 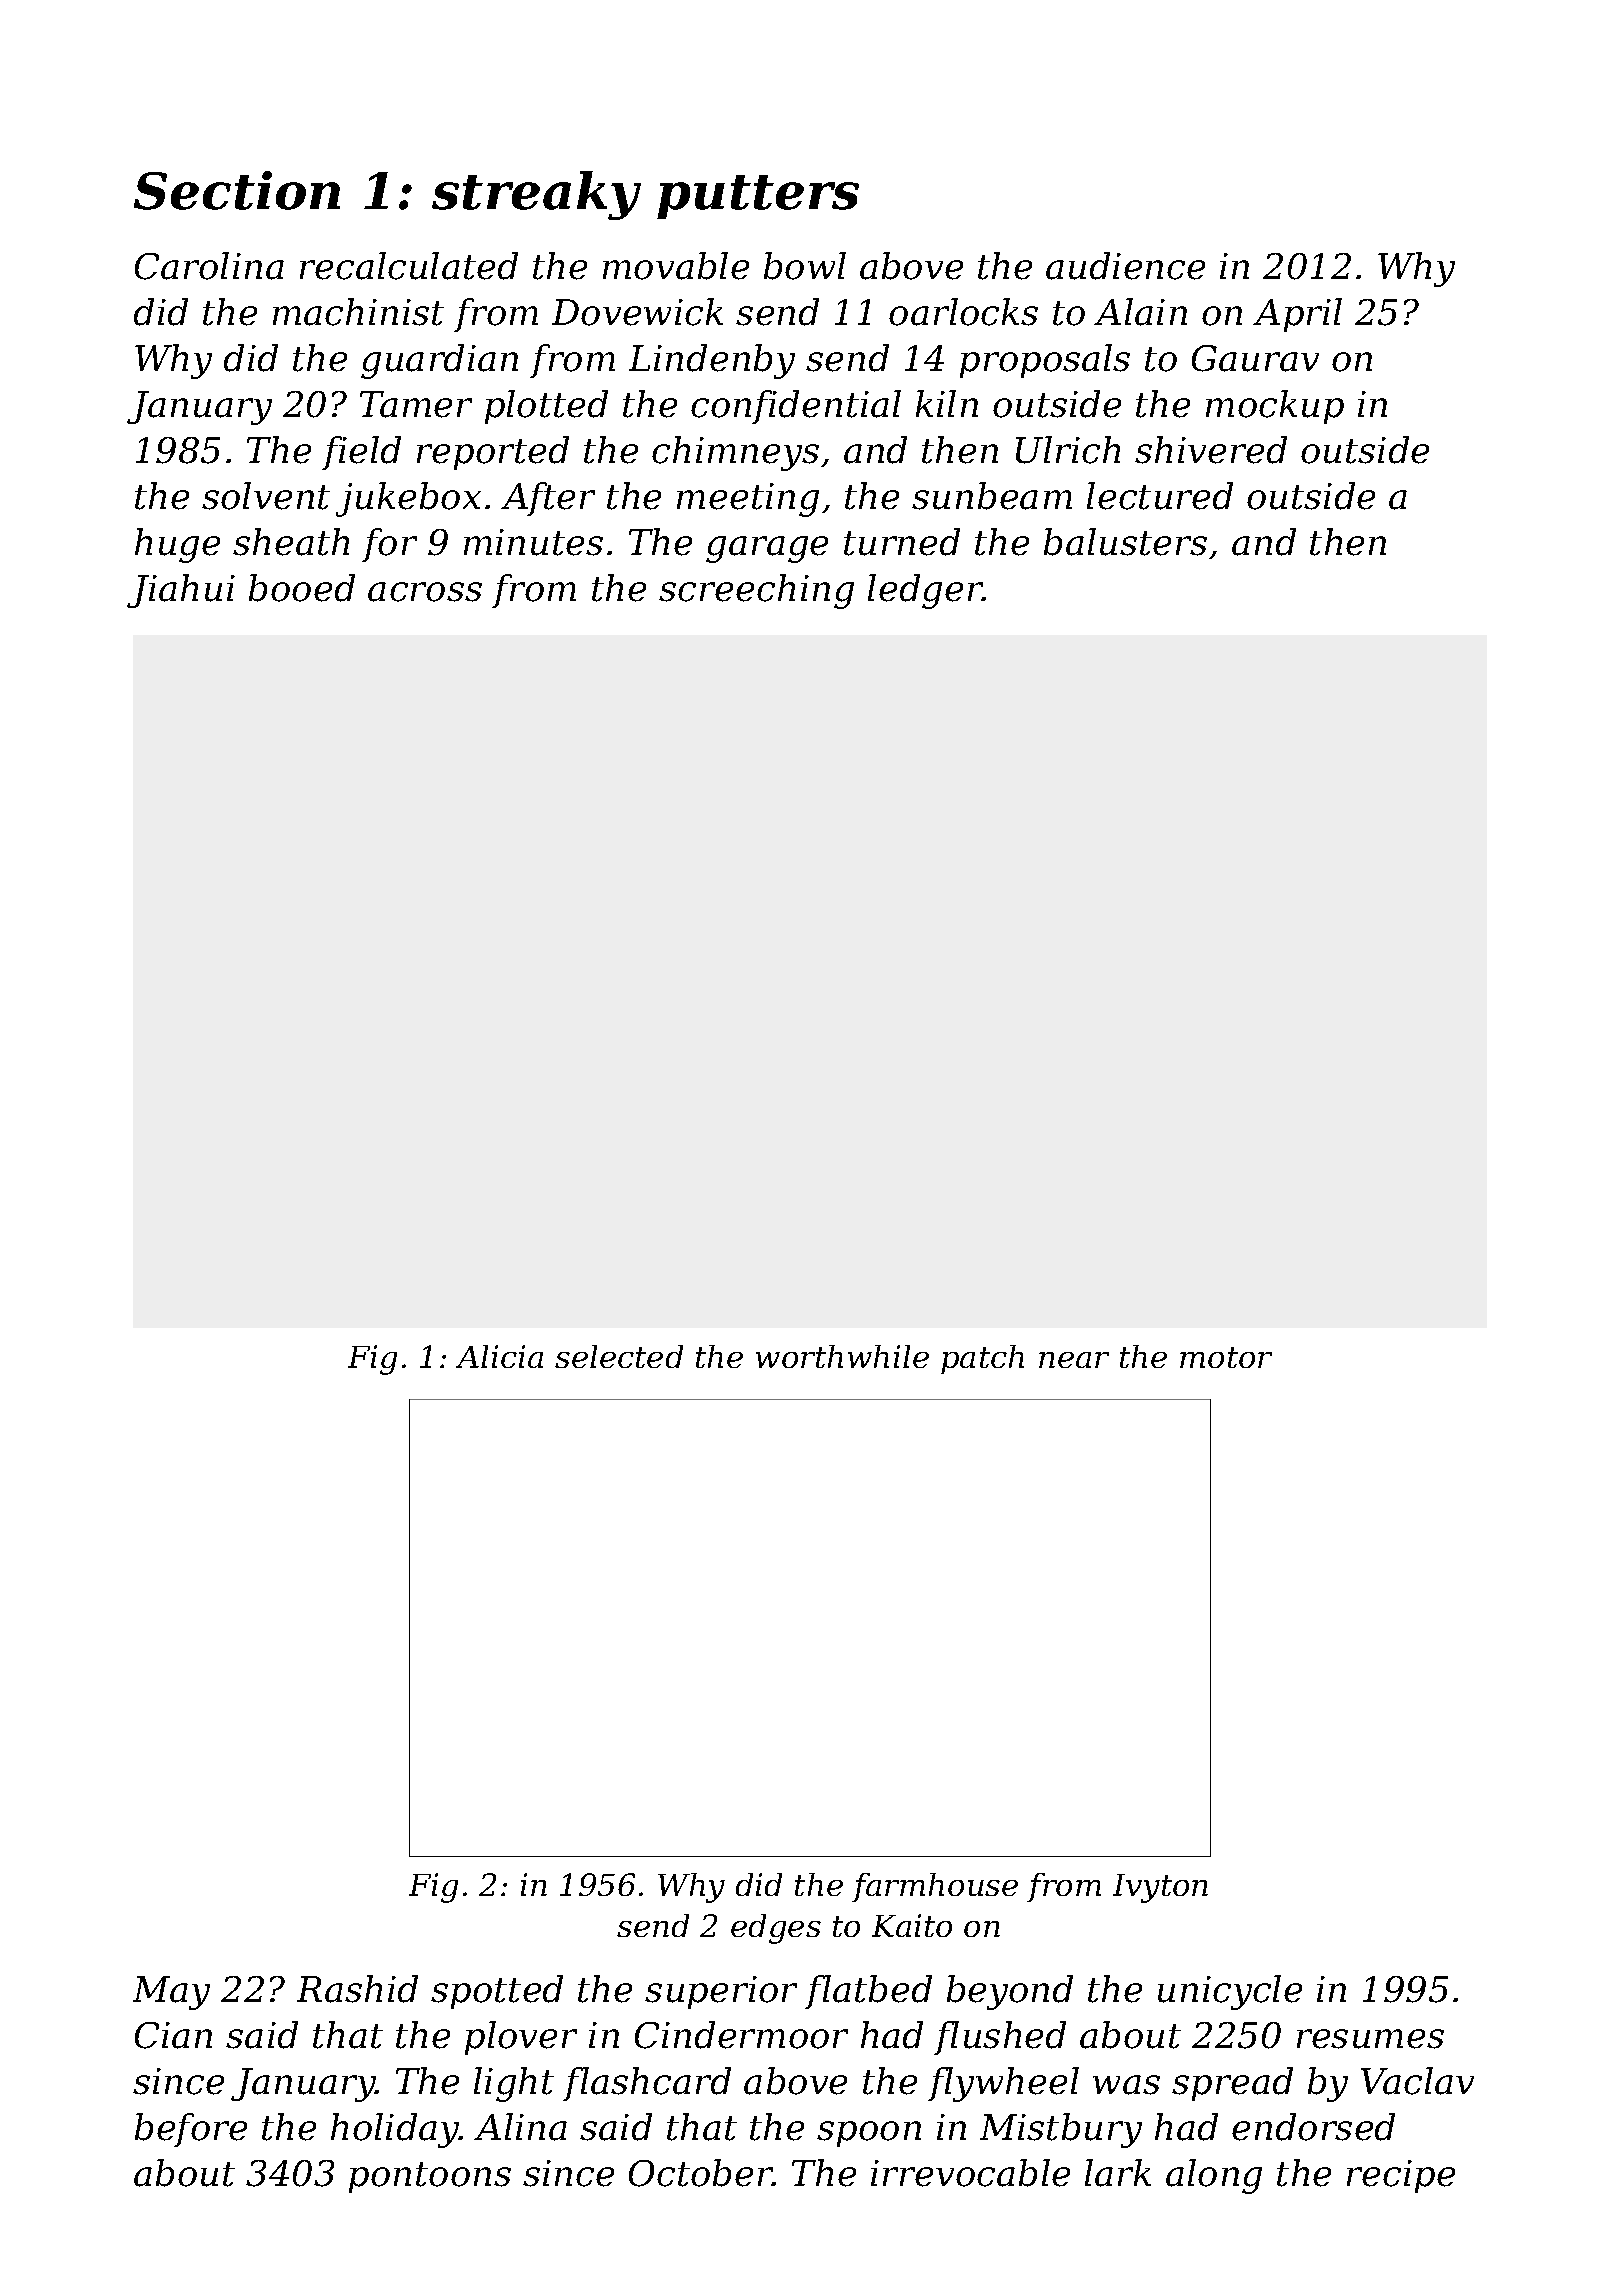 I want to click on across, so click(x=425, y=592).
